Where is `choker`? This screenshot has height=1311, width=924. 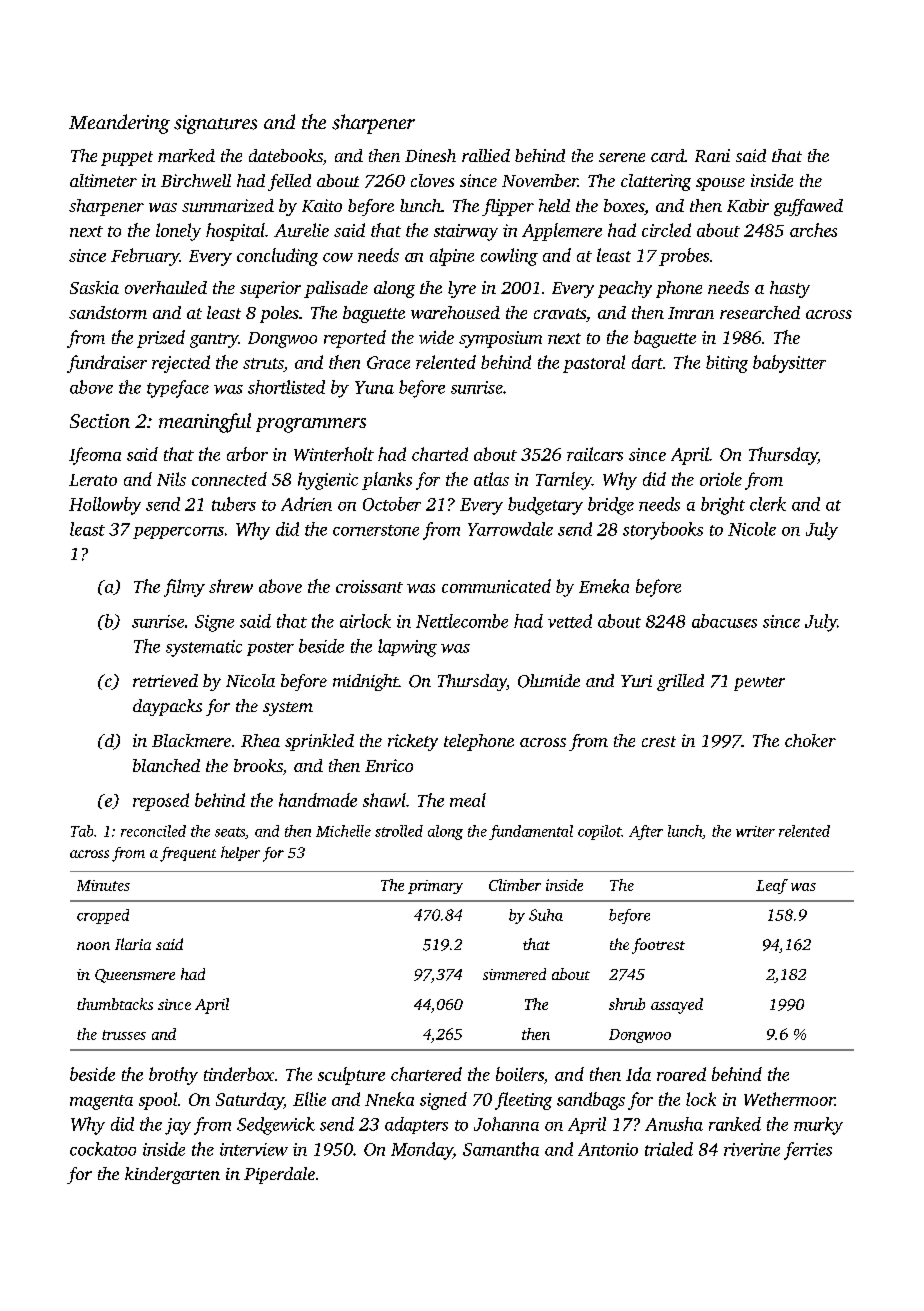
choker is located at coordinates (810, 740).
